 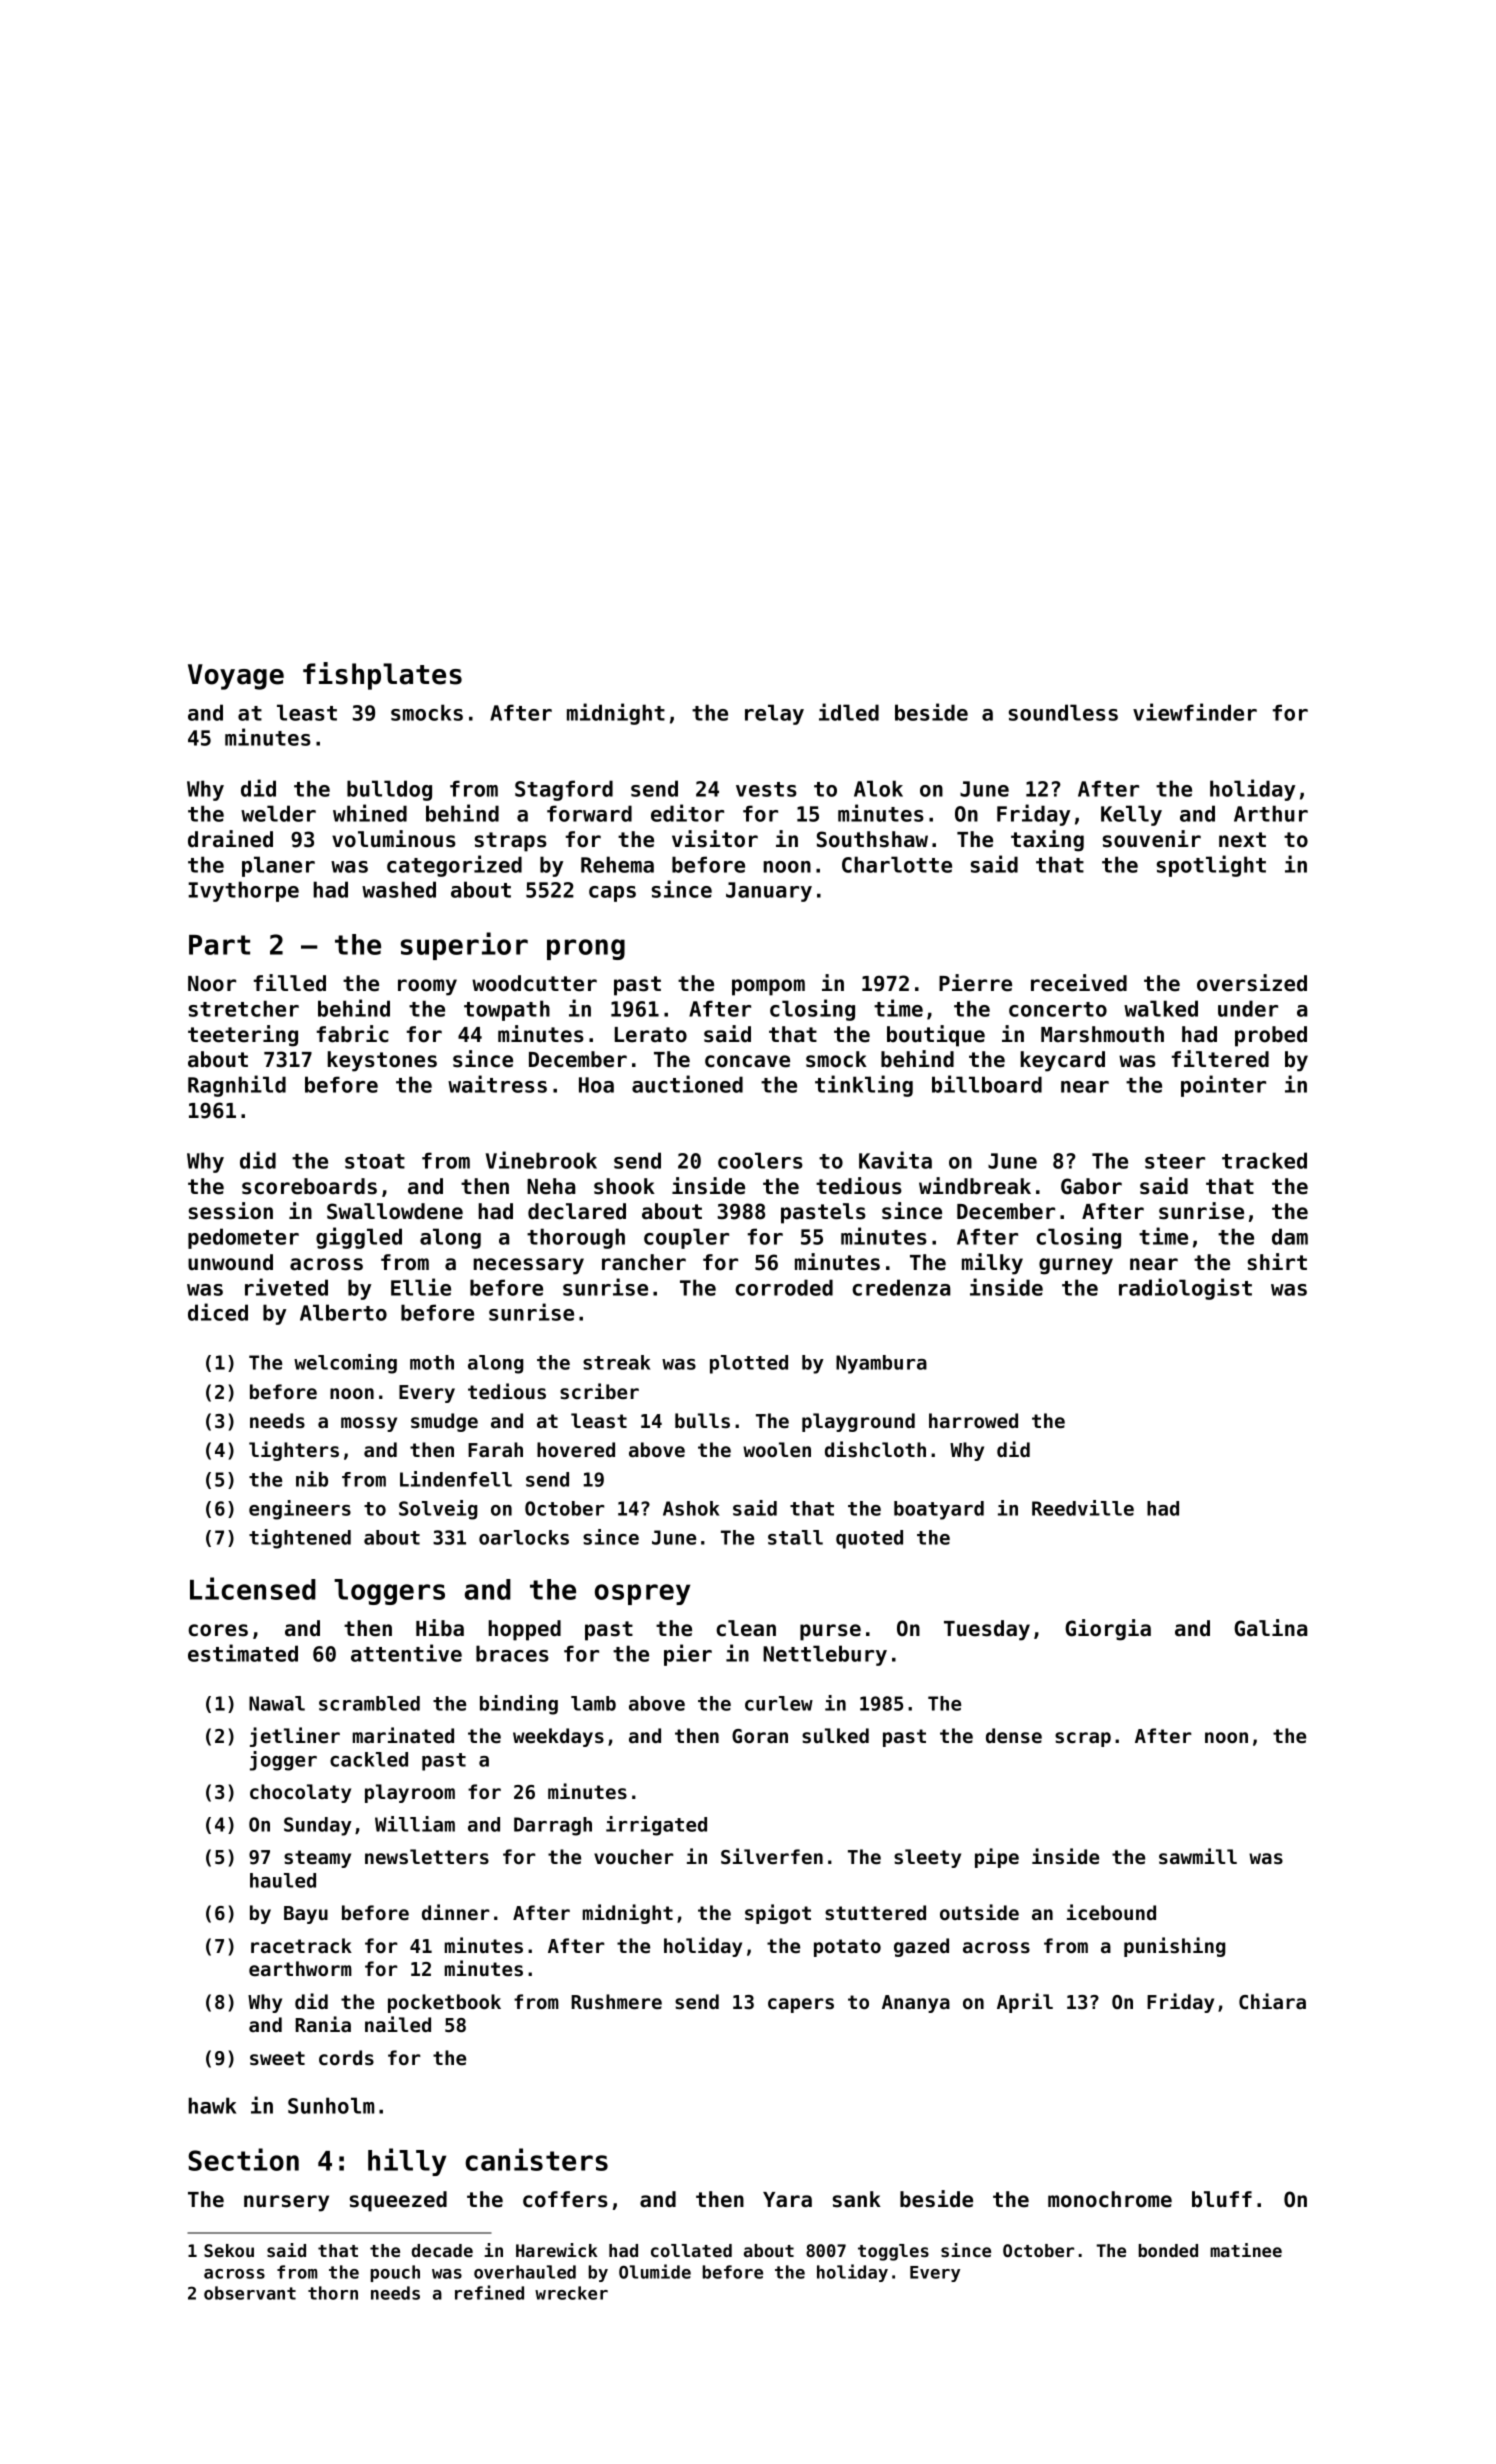 What do you see at coordinates (1195, 712) in the screenshot?
I see `viewfinder` at bounding box center [1195, 712].
